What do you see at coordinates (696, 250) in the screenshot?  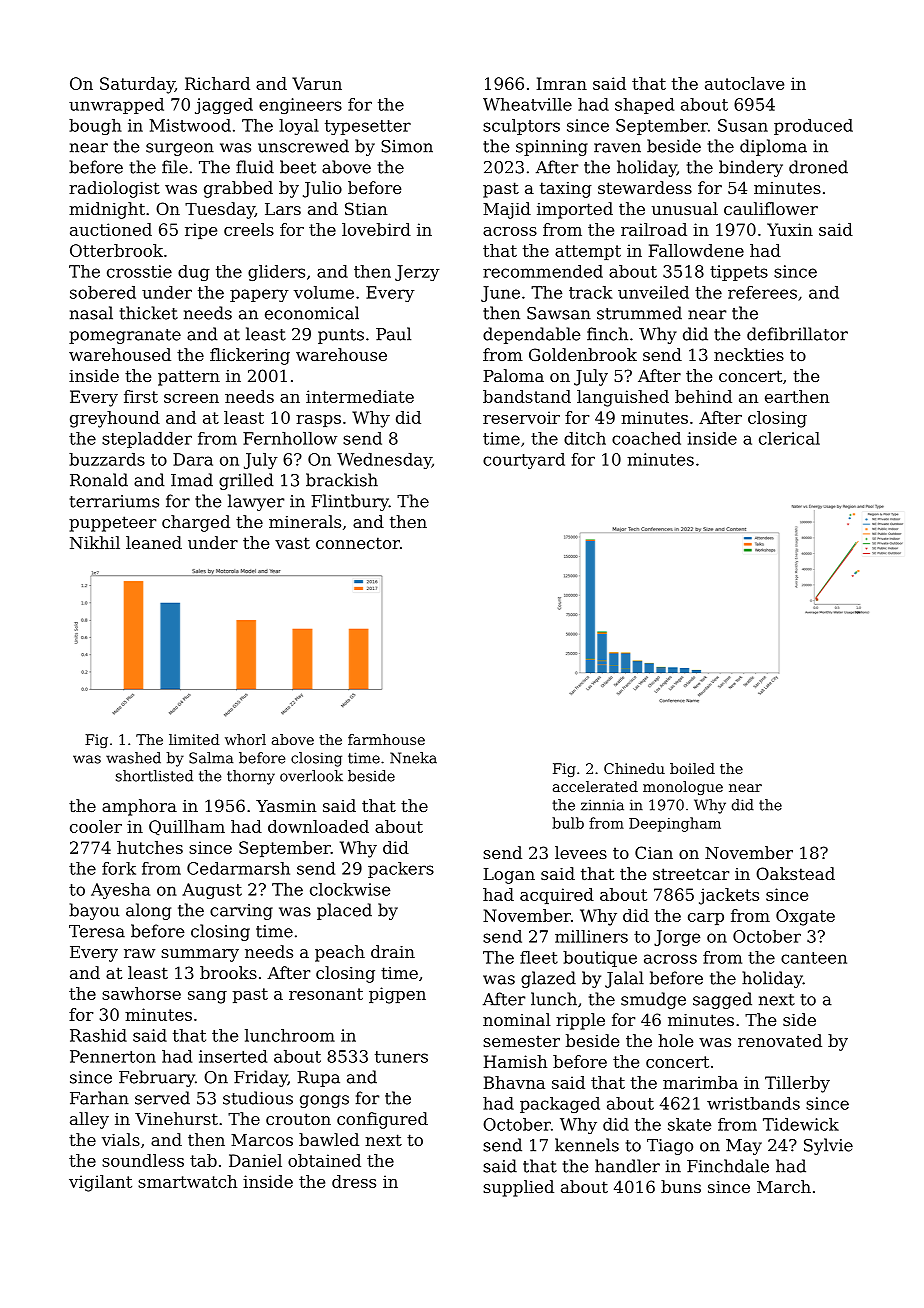 I see `Fallowdene` at bounding box center [696, 250].
